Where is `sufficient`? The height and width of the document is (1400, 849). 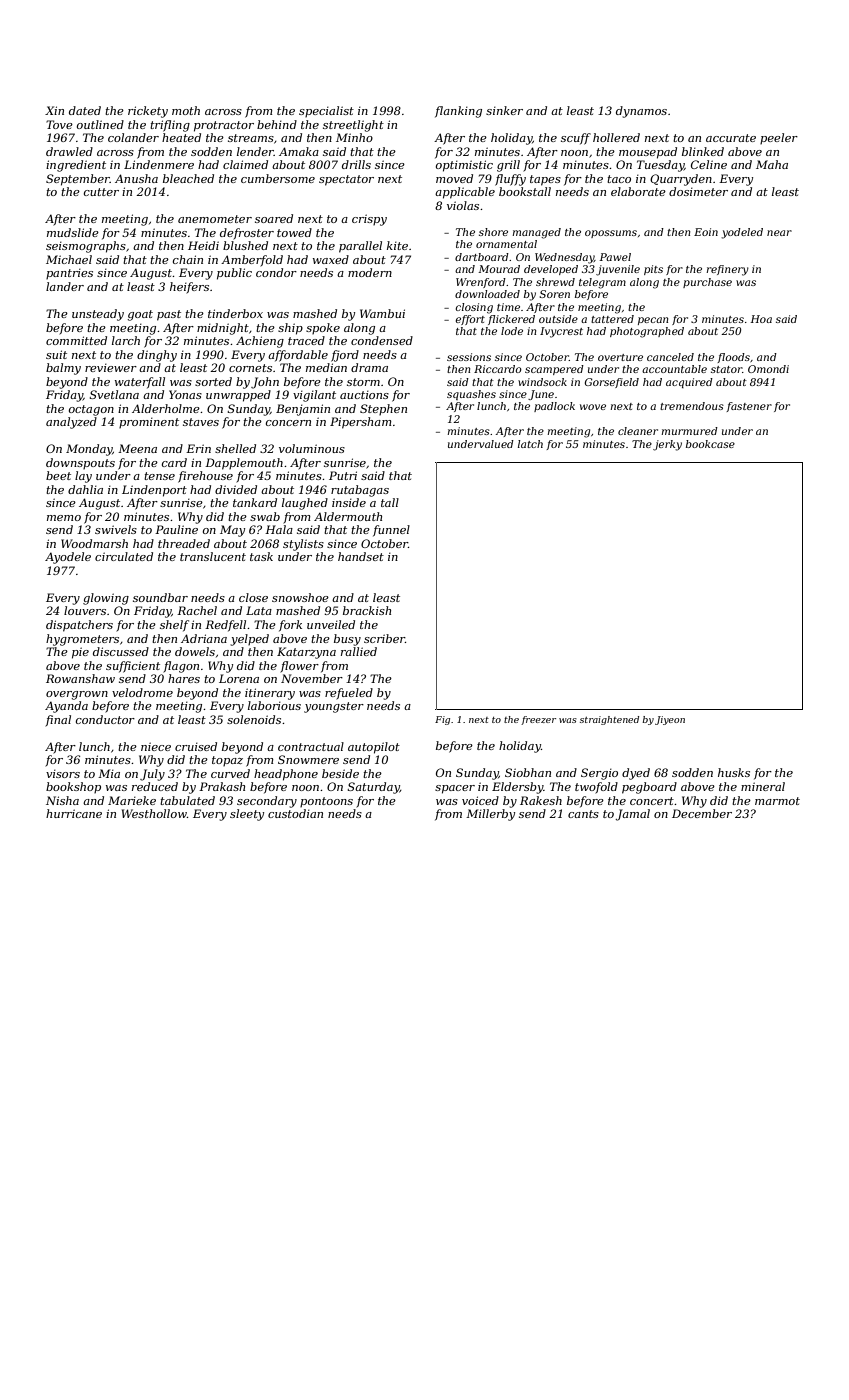
sufficient is located at coordinates (133, 667).
